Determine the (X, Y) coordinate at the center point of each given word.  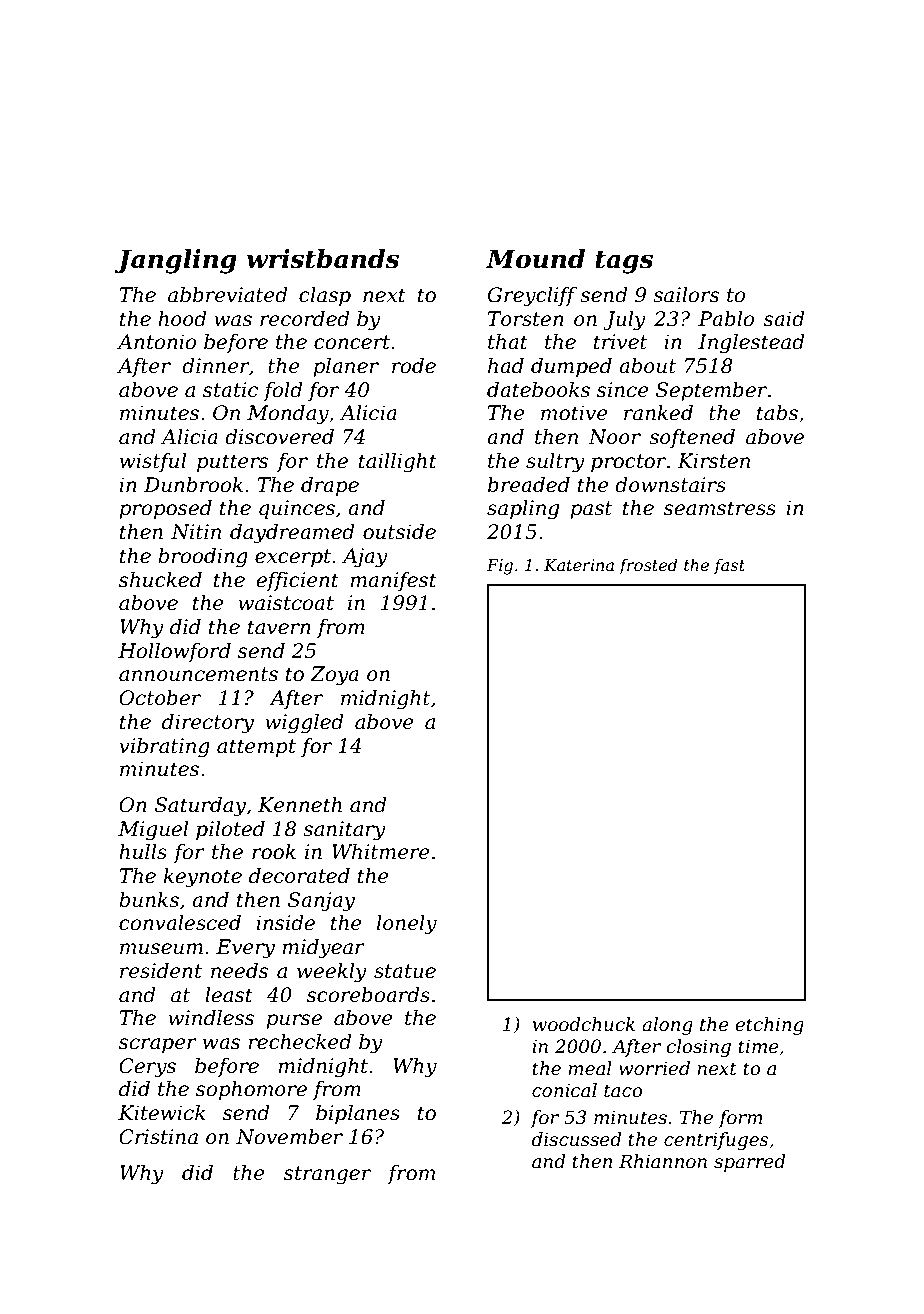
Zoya (334, 676)
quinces (297, 509)
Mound (535, 259)
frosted (648, 566)
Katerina (579, 565)
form (740, 1119)
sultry (555, 463)
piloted (230, 830)
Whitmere (381, 852)
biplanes (358, 1114)
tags (624, 262)
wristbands (323, 259)
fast (729, 567)
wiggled (304, 724)
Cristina (158, 1137)
